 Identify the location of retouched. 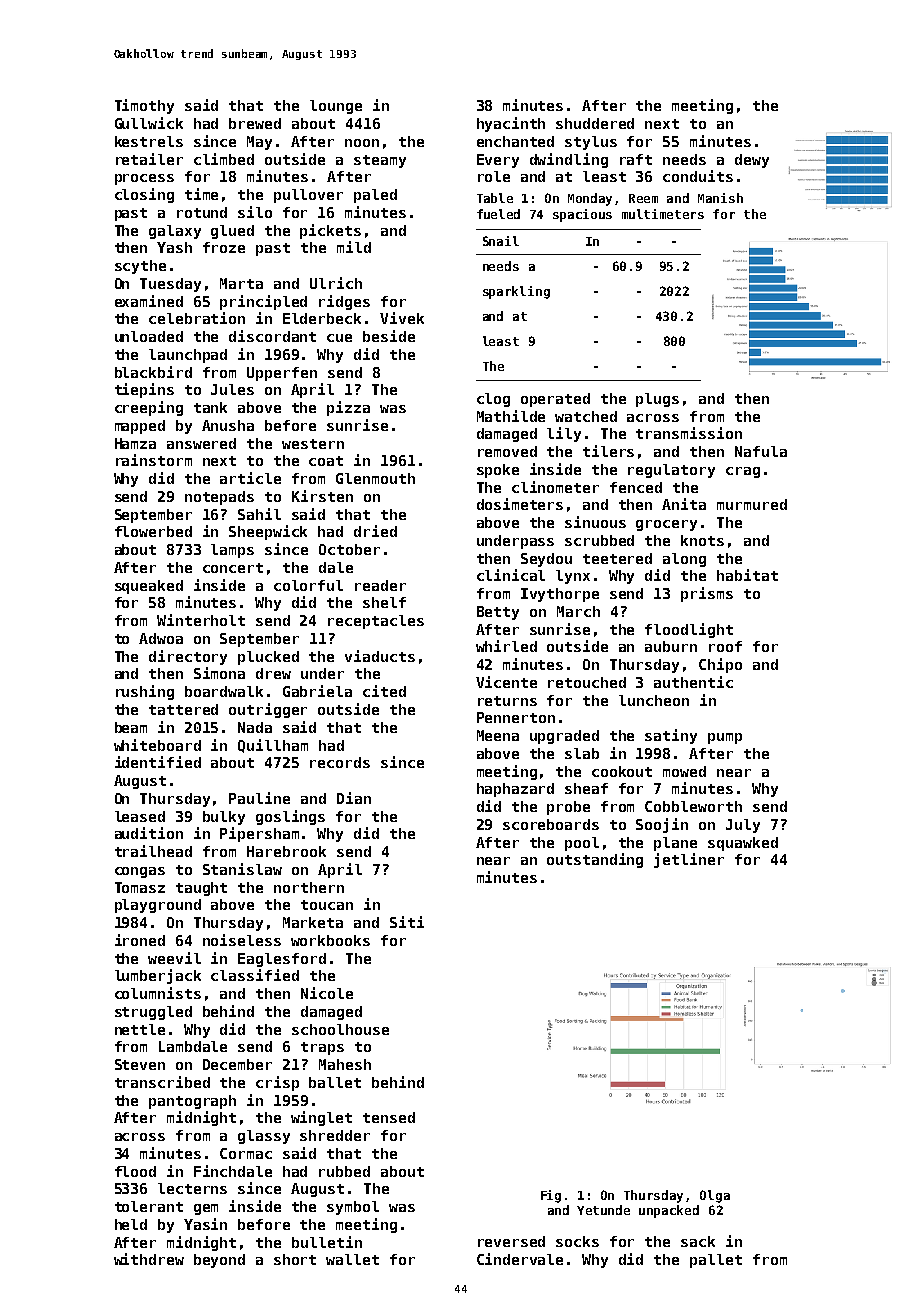
(587, 682).
